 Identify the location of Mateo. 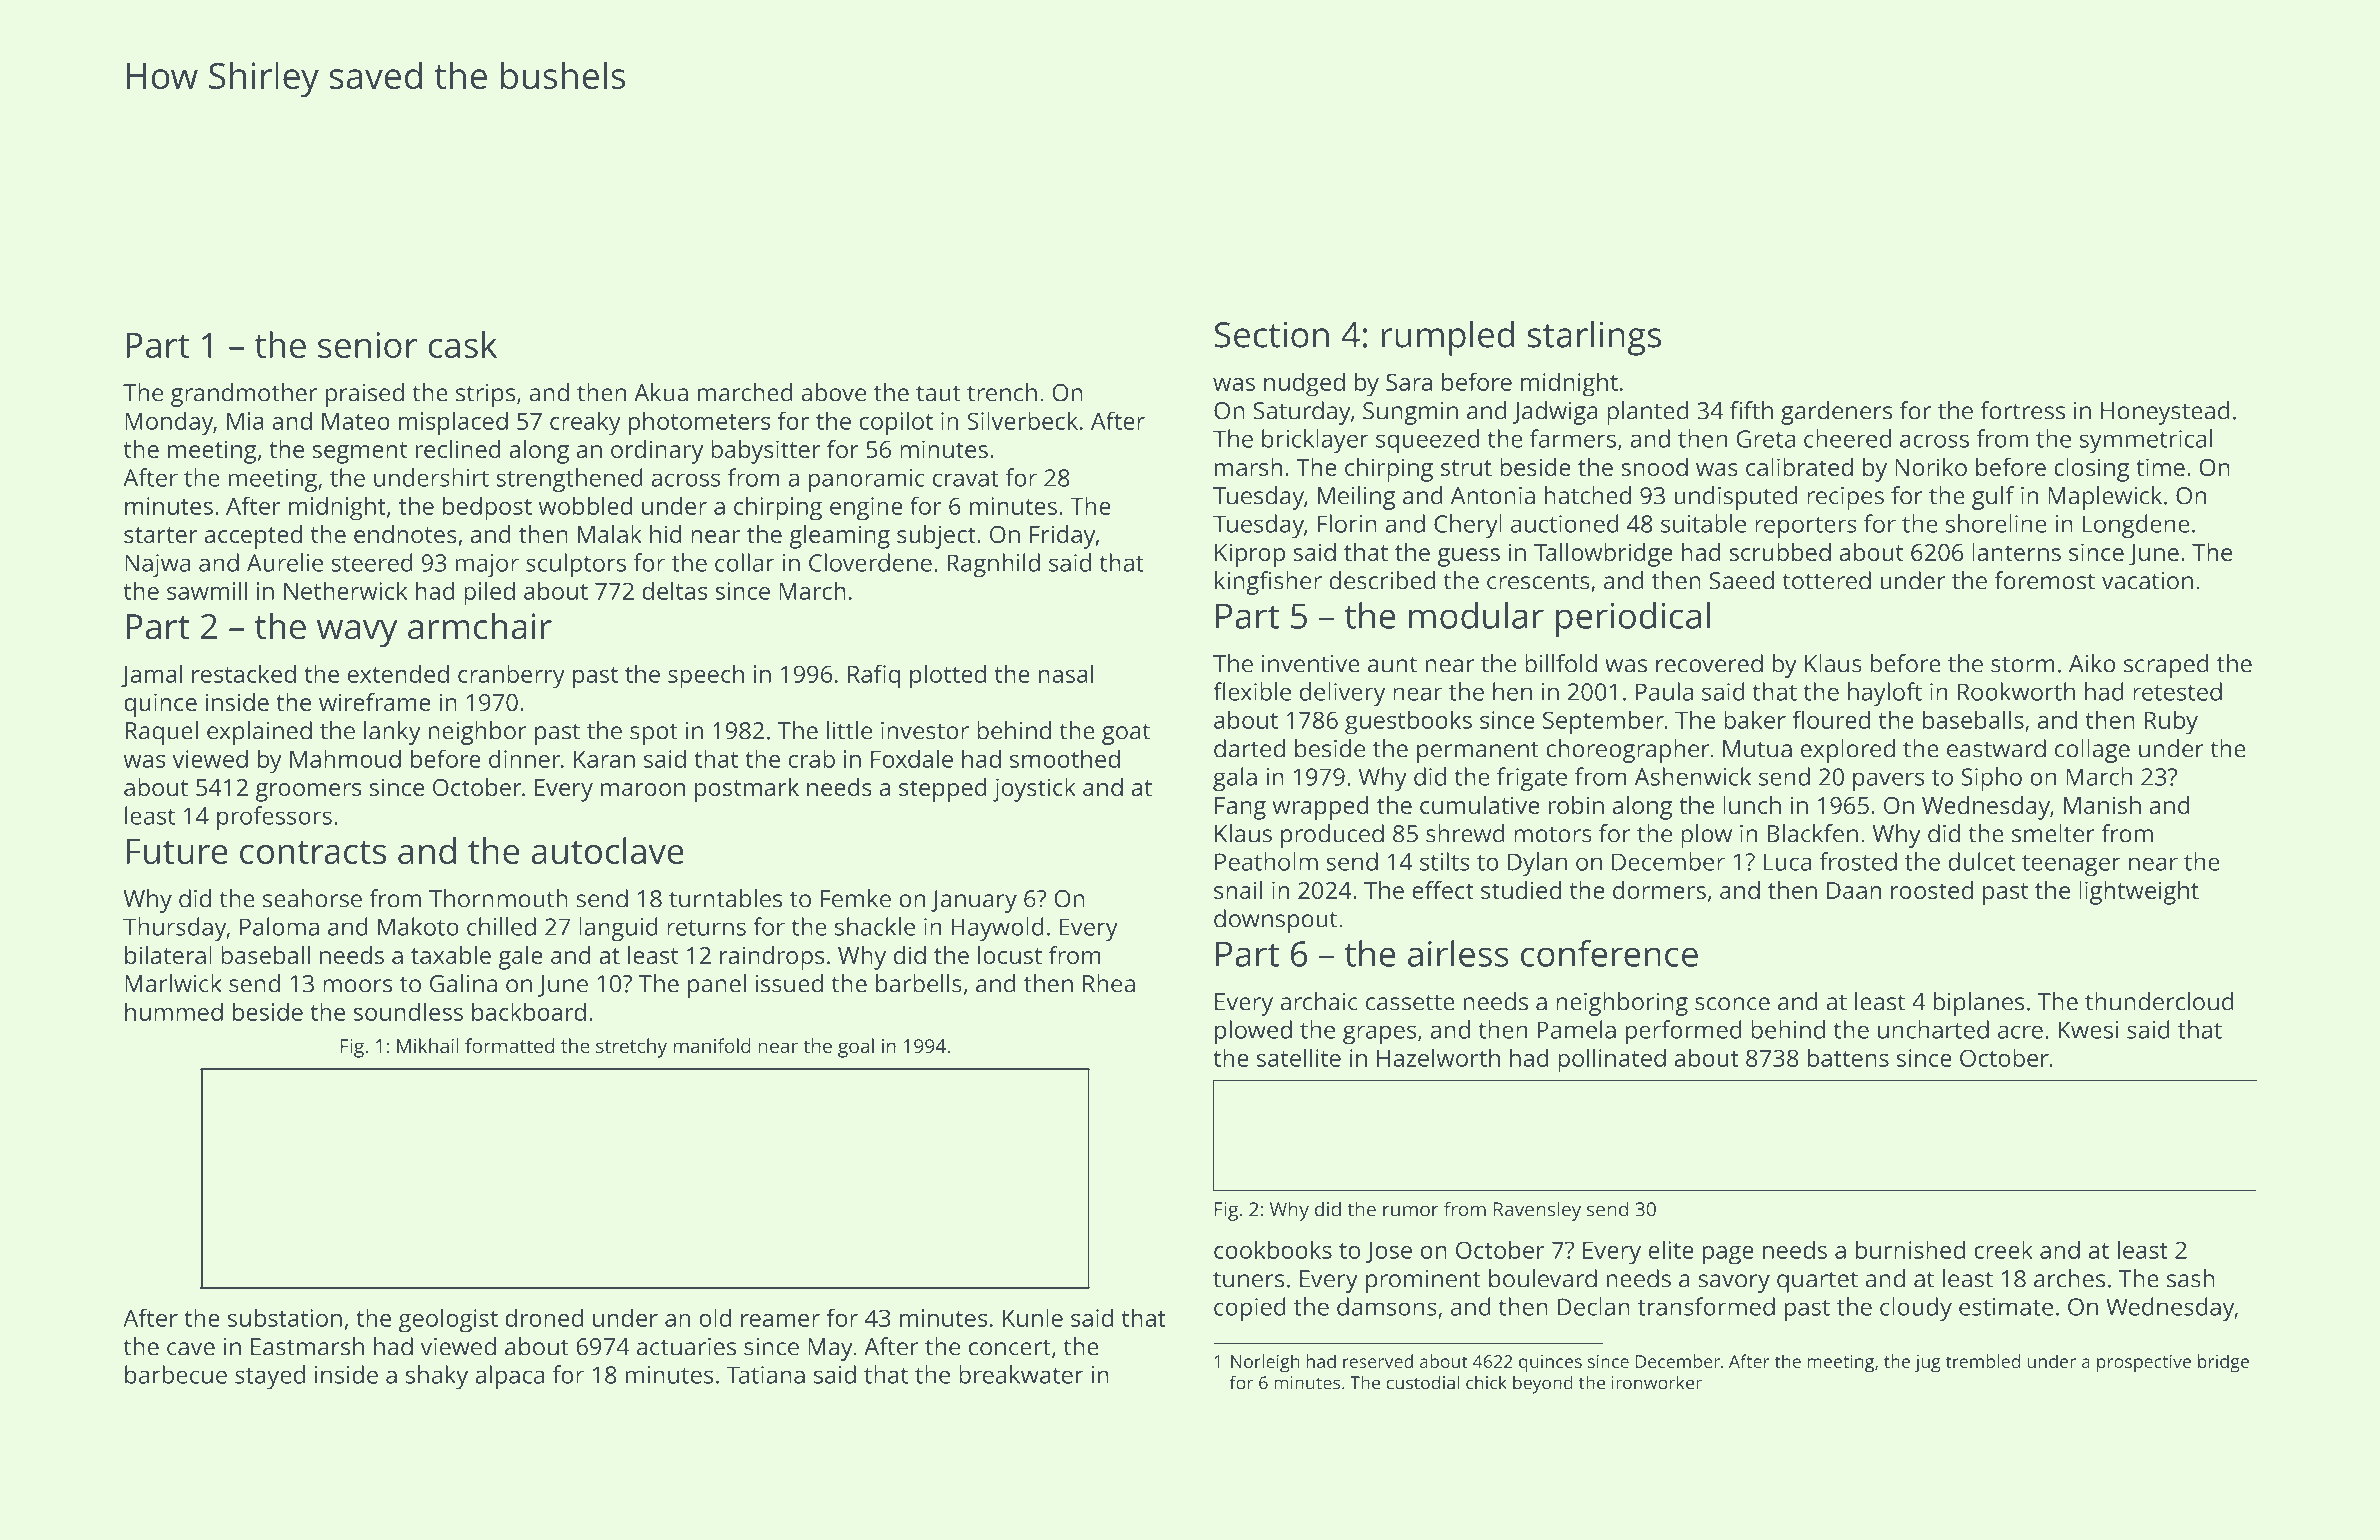
(356, 421).
